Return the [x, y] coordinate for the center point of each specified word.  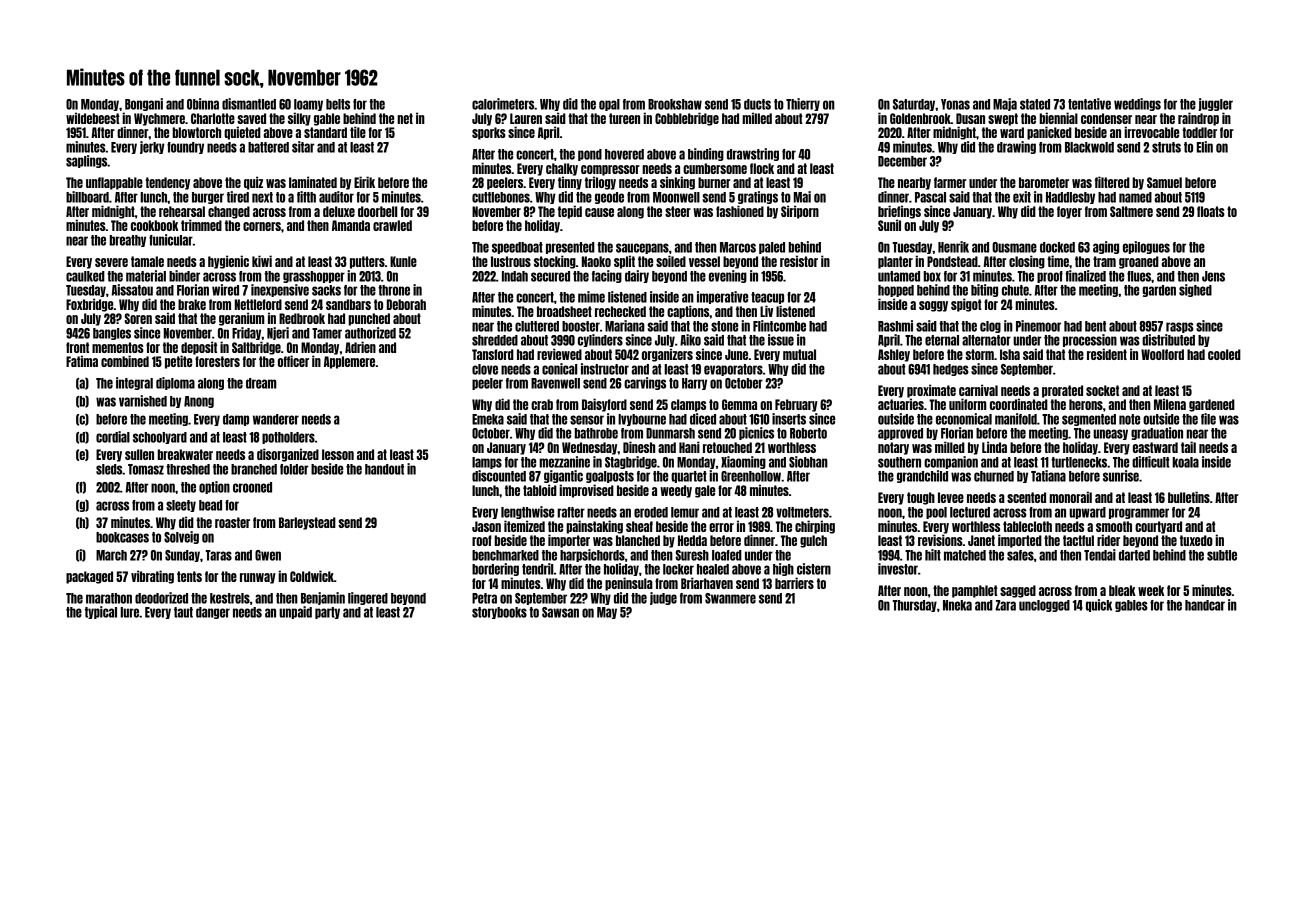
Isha [1010, 354]
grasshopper [314, 277]
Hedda [692, 540]
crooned [252, 487]
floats [1211, 211]
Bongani [144, 104]
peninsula [629, 584]
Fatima [82, 361]
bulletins [1189, 497]
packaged [89, 577]
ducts [757, 104]
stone [724, 326]
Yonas [955, 104]
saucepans [642, 248]
